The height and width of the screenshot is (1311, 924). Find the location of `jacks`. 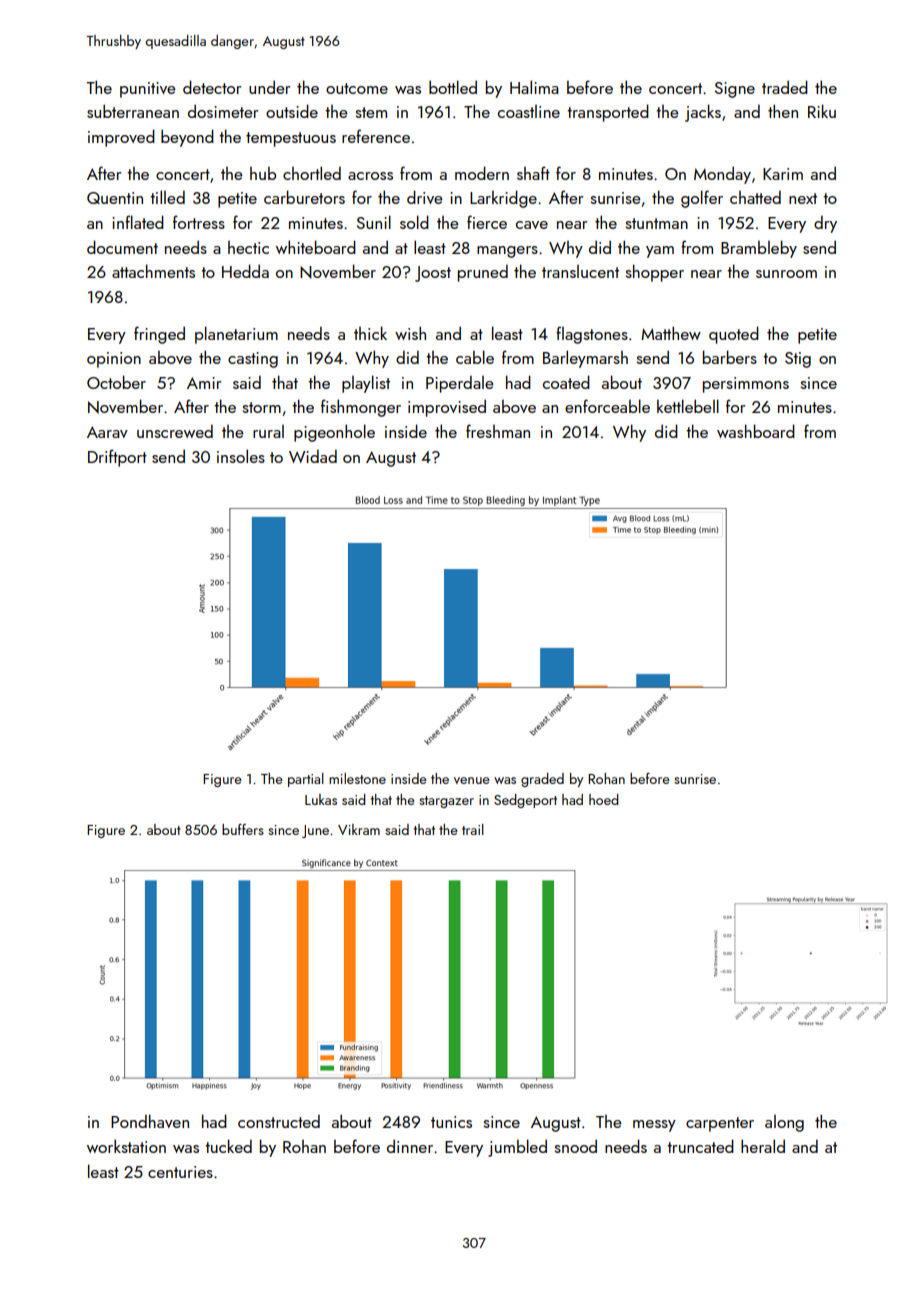

jacks is located at coordinates (703, 113).
